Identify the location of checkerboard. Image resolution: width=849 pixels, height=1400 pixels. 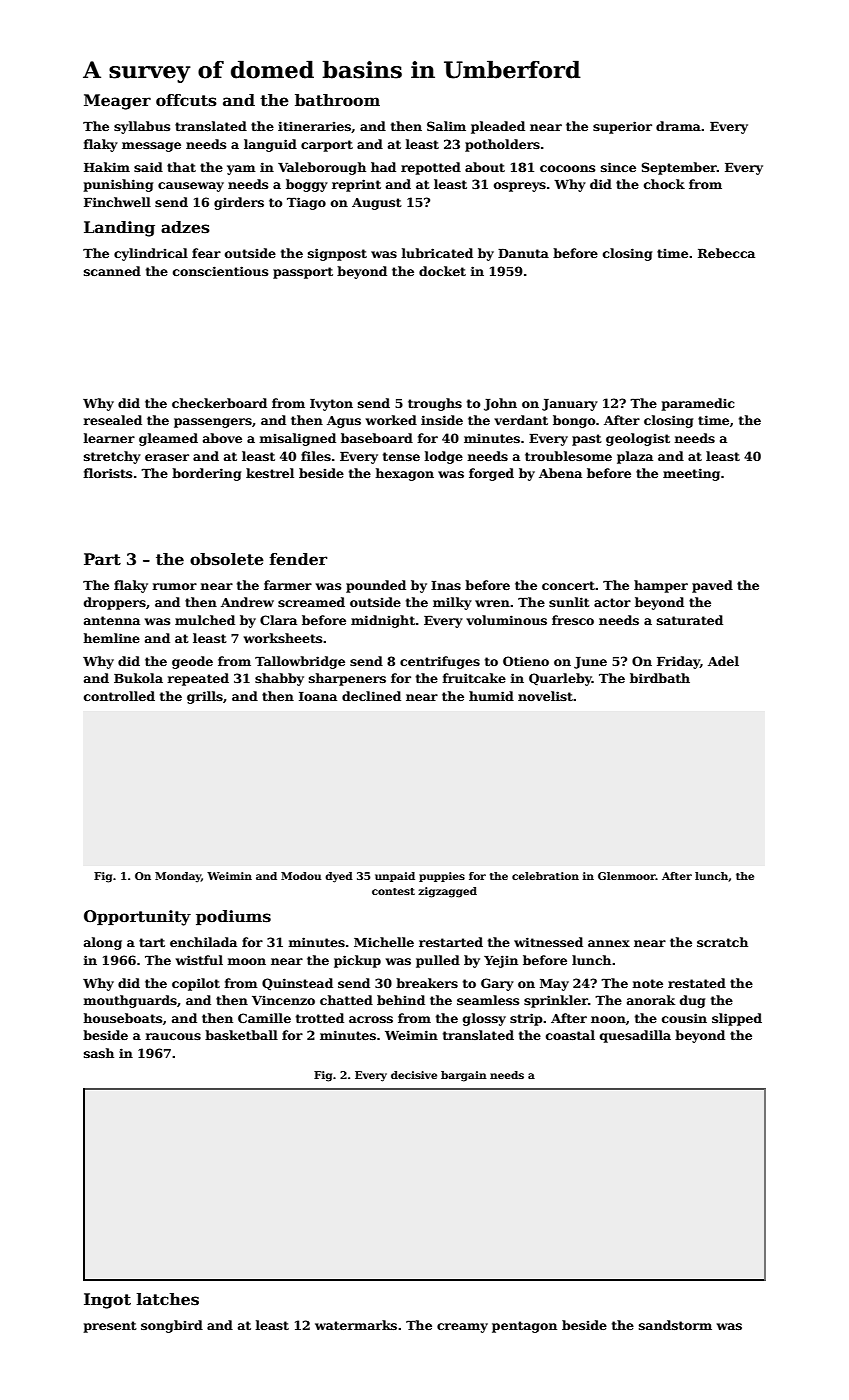
(219, 403).
